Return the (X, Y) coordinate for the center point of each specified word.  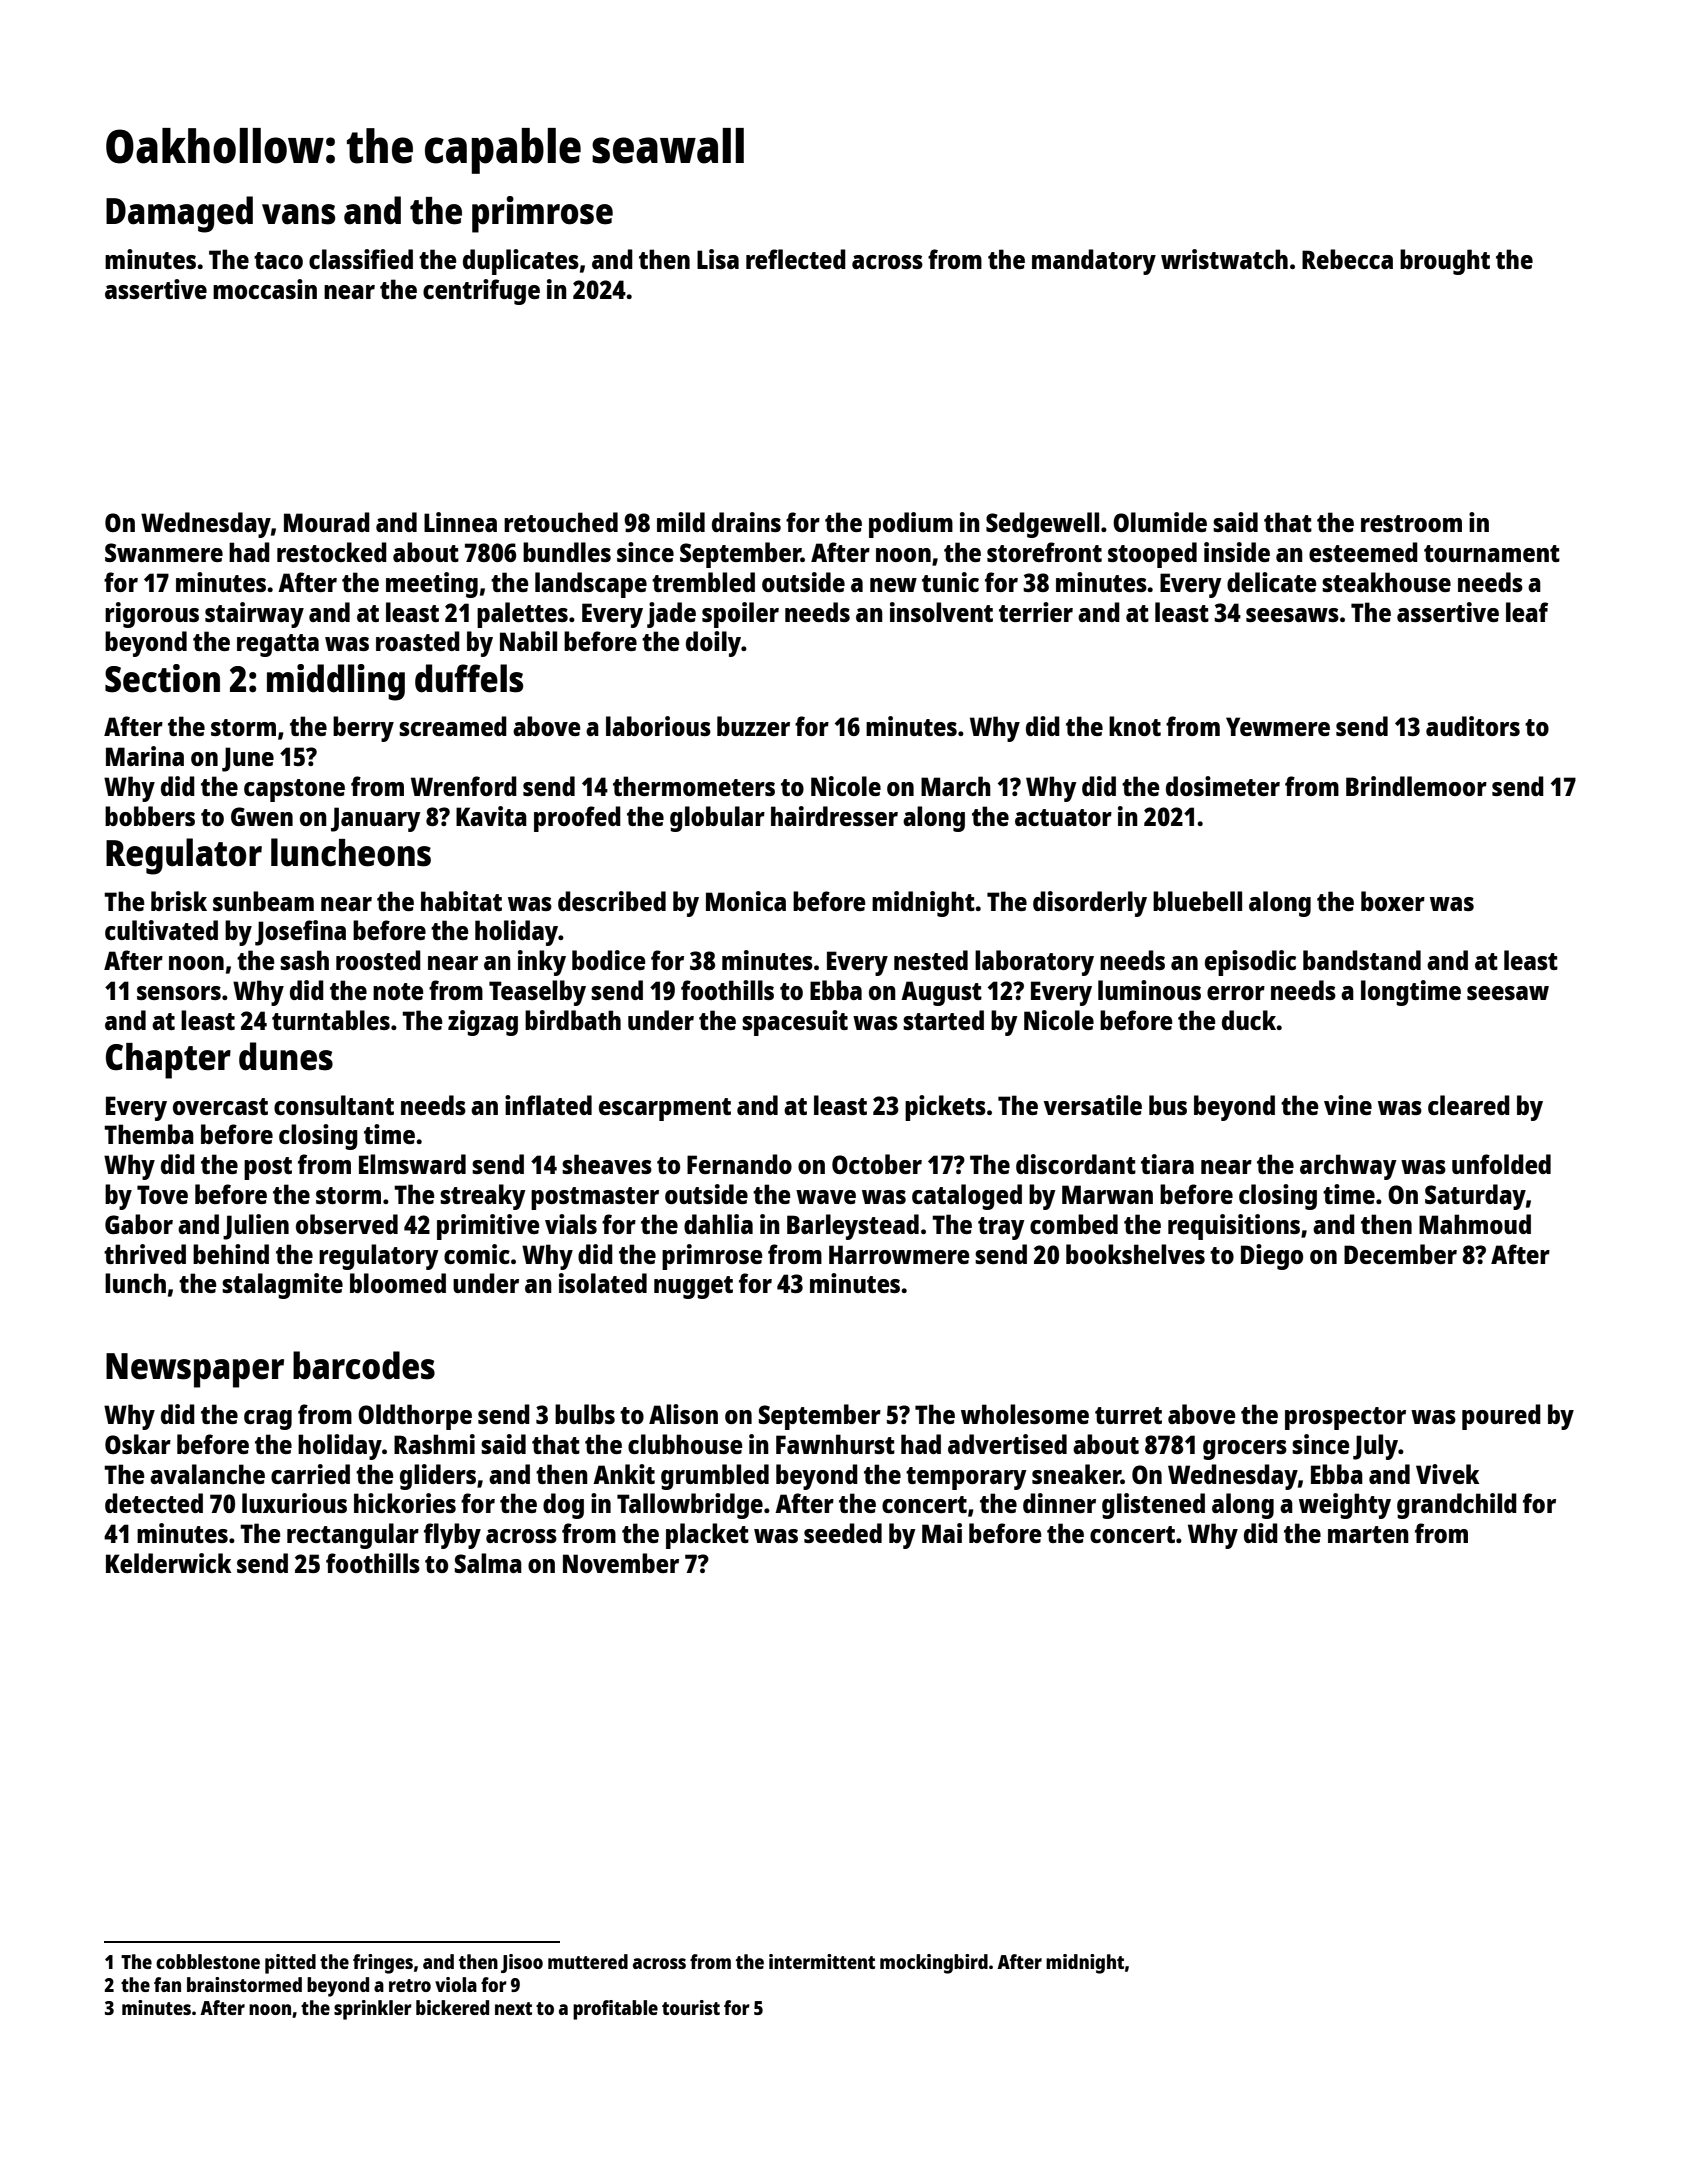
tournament (1492, 553)
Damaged (179, 214)
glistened (1153, 1506)
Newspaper (195, 1370)
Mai (942, 1533)
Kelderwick (168, 1563)
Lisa (718, 259)
